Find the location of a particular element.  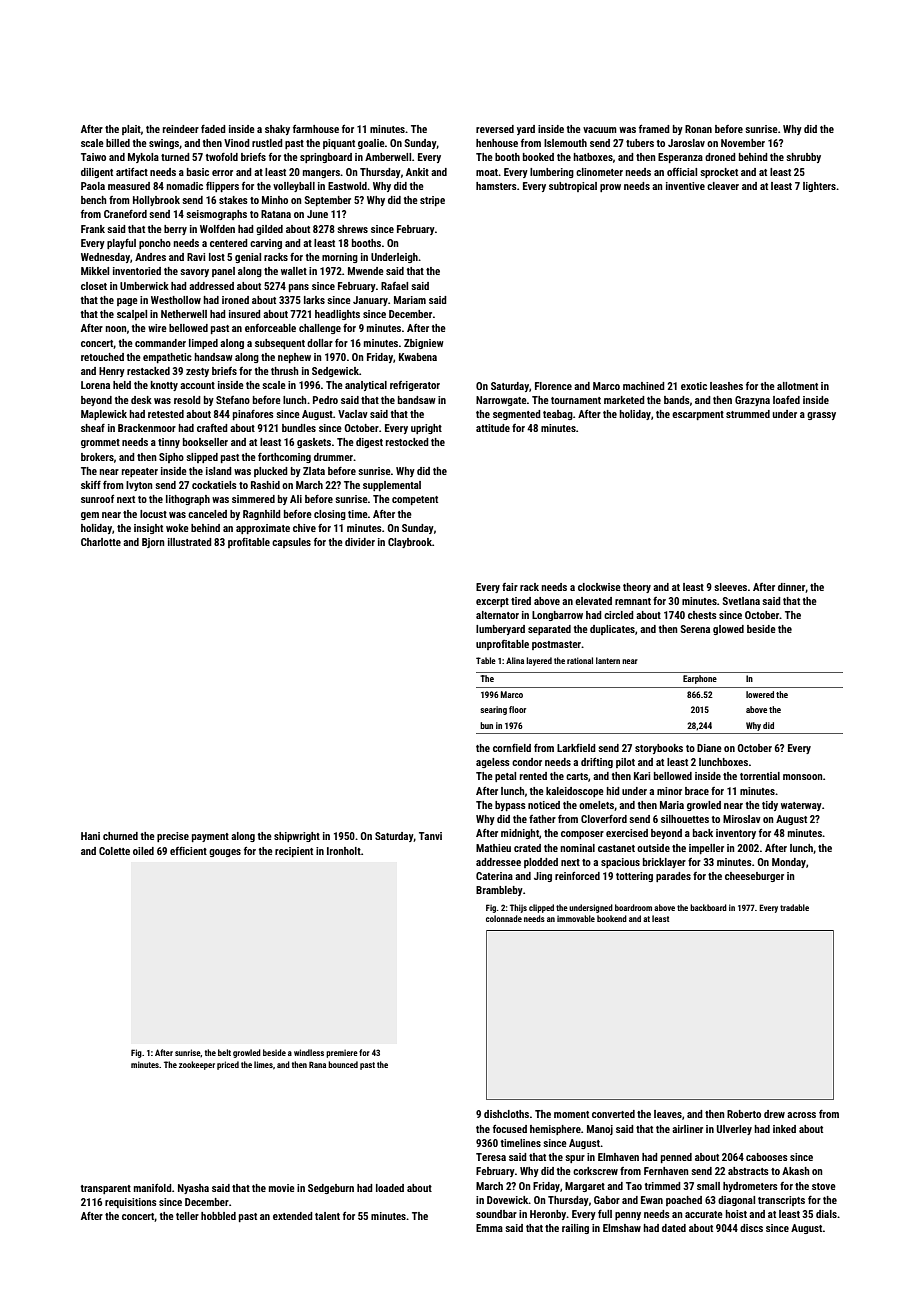

Ronan is located at coordinates (698, 129).
